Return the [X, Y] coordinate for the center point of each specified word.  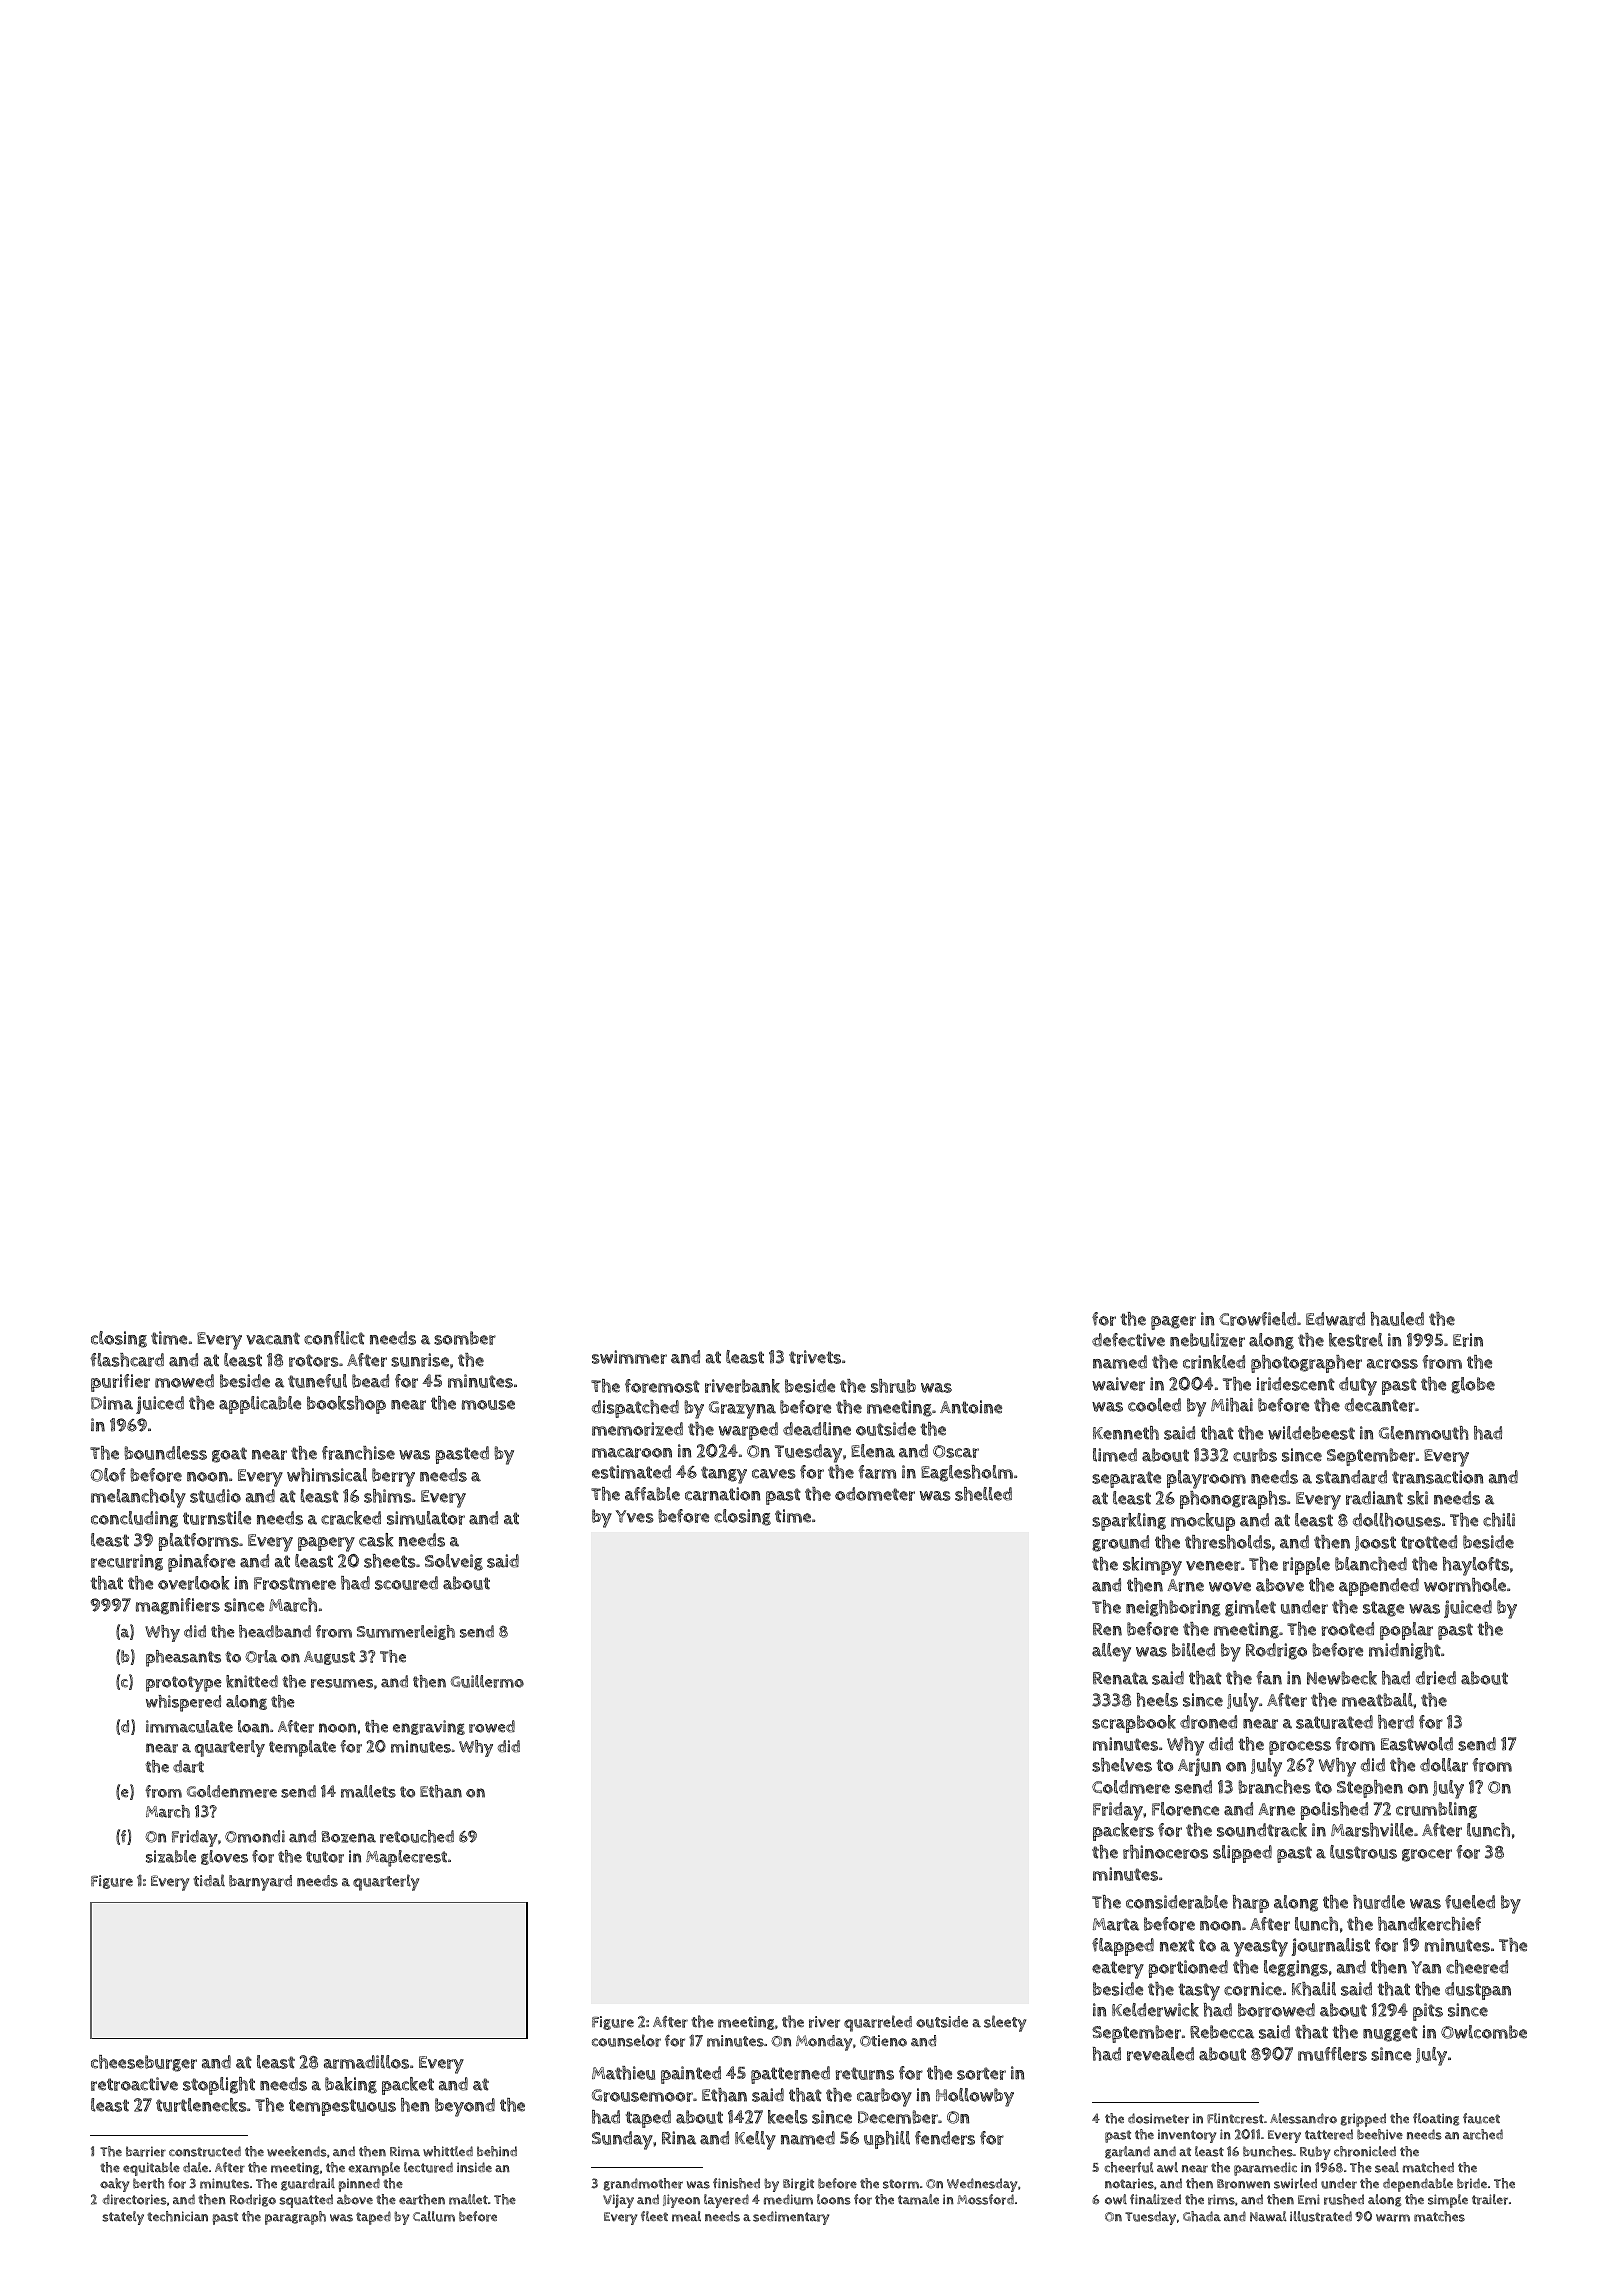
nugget [1390, 2034]
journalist [1331, 1947]
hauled [1397, 1319]
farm [877, 1472]
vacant [273, 1338]
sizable [171, 1856]
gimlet [1250, 1608]
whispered [183, 1703]
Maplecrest [406, 1858]
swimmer [629, 1357]
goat [229, 1455]
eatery [1118, 1970]
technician [177, 2216]
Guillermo [487, 1681]
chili [1499, 1520]
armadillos [366, 2062]
